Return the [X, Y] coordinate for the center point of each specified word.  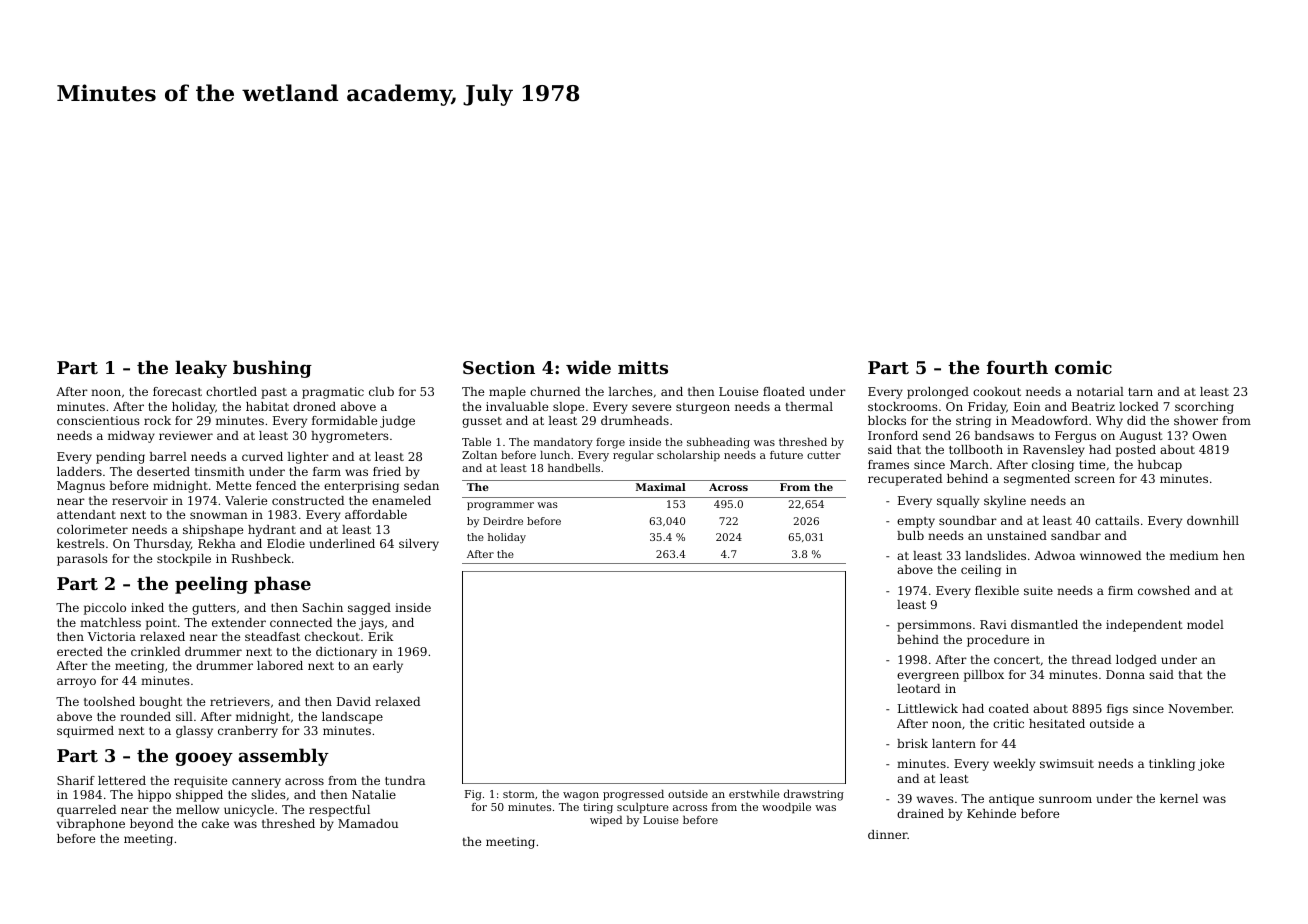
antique [1011, 800]
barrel [168, 456]
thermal [809, 406]
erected [80, 651]
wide [588, 367]
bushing [272, 369]
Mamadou [368, 823]
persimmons [934, 626]
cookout [997, 391]
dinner [888, 834]
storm [519, 794]
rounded [145, 716]
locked [1139, 406]
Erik [381, 636]
